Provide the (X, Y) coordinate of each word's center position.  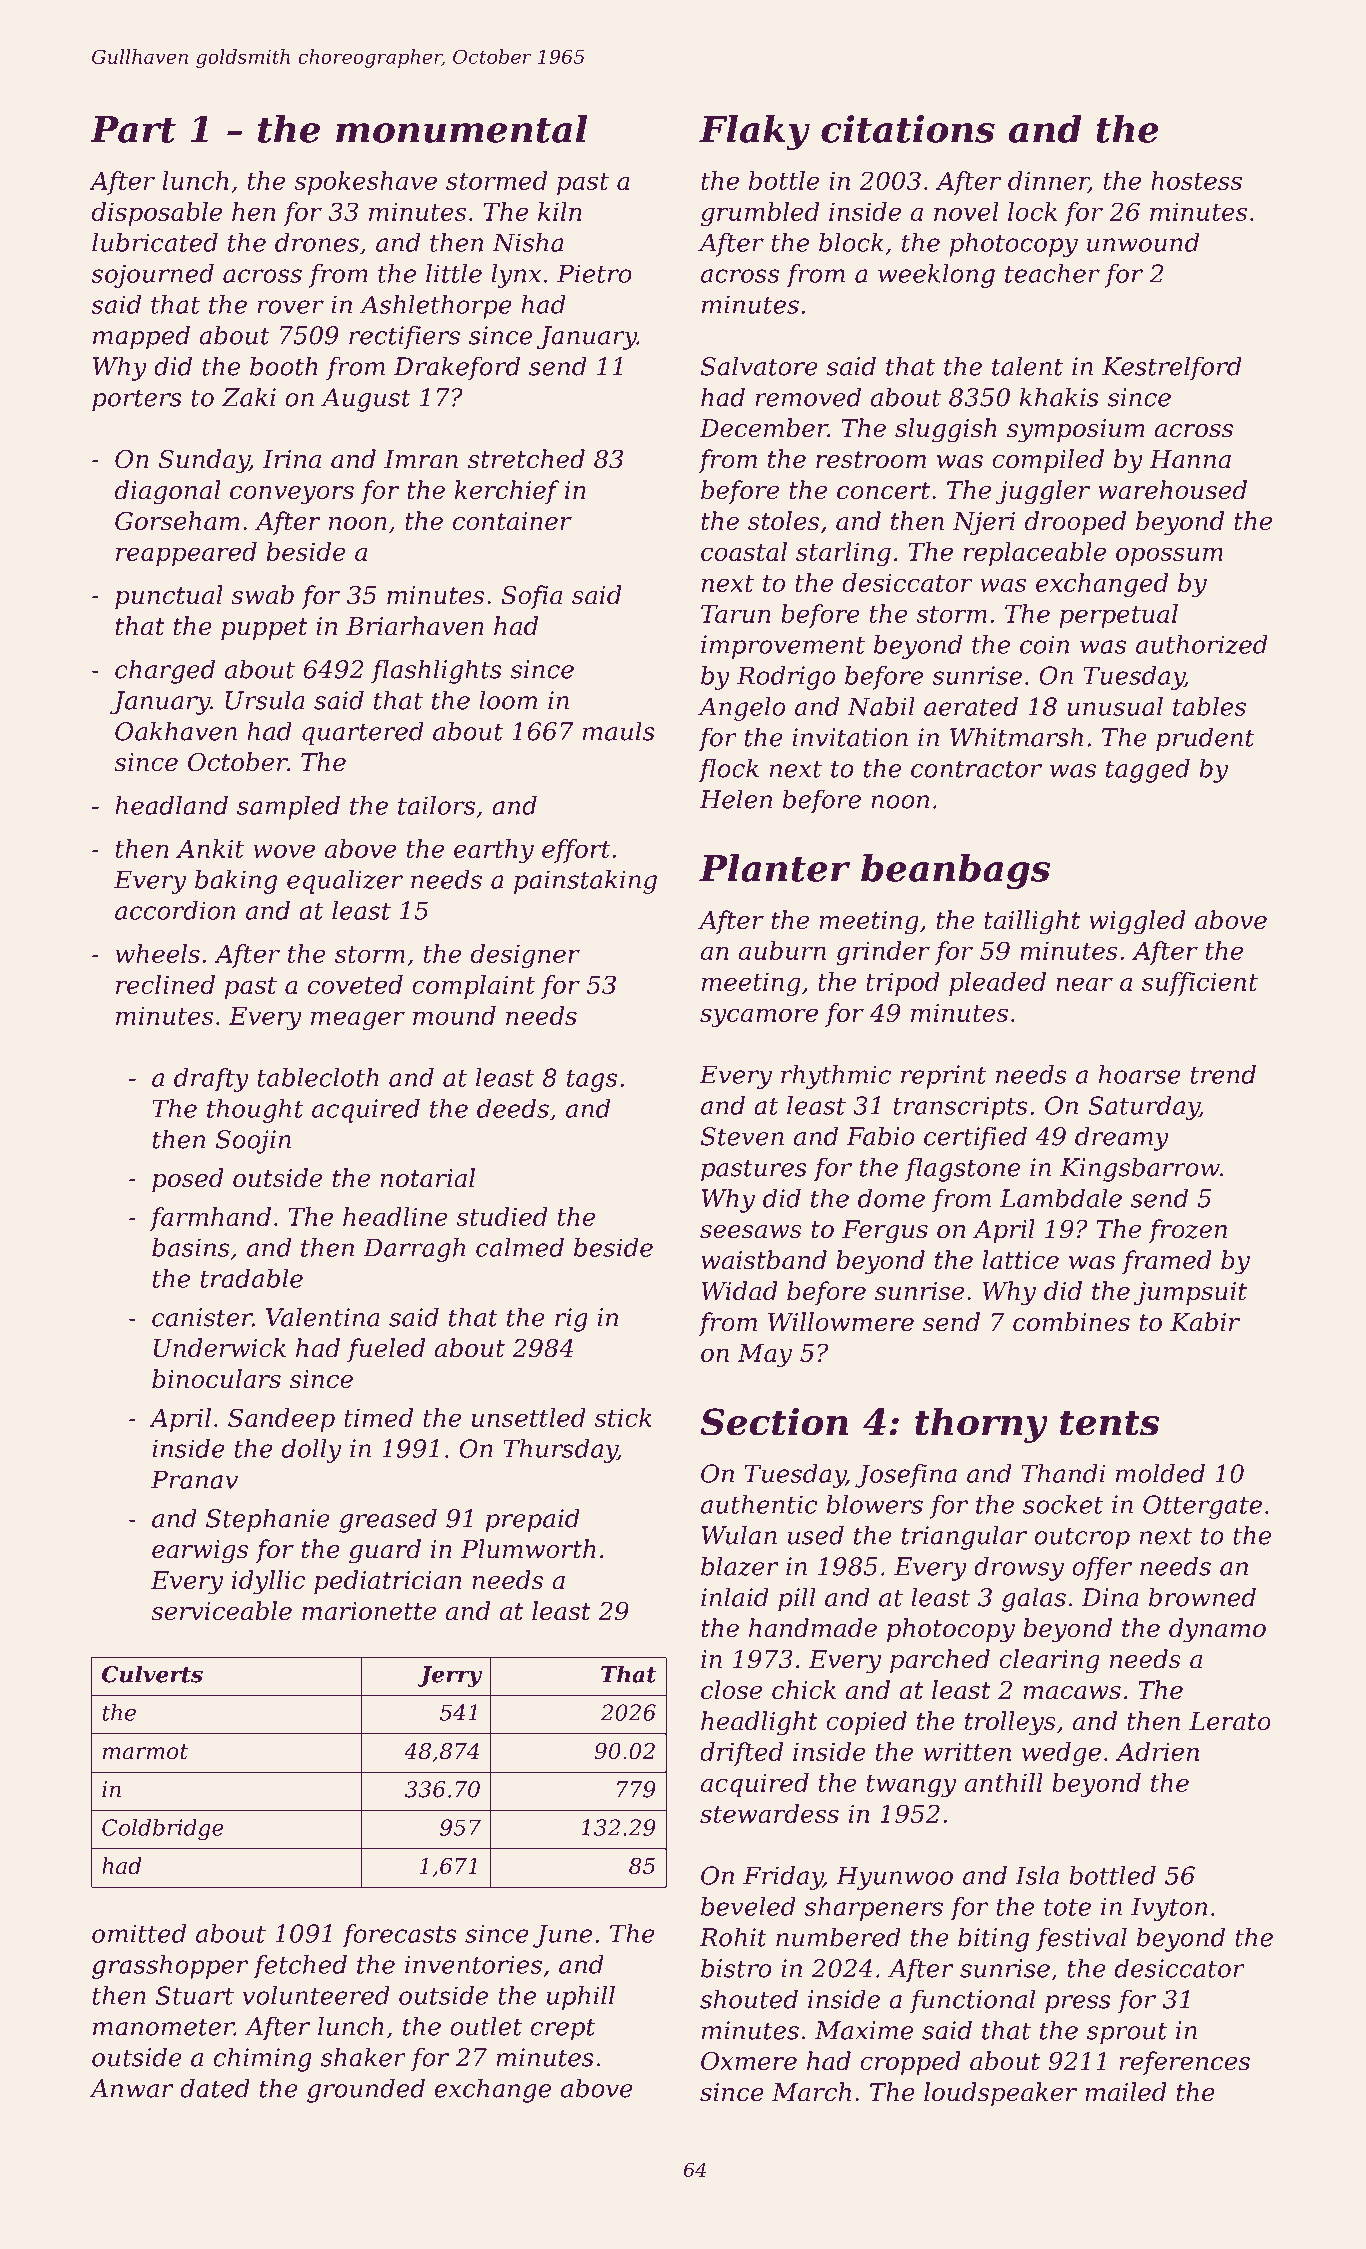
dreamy (1122, 1138)
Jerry (449, 1676)
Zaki (249, 397)
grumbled (760, 214)
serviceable (221, 1611)
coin (1044, 644)
